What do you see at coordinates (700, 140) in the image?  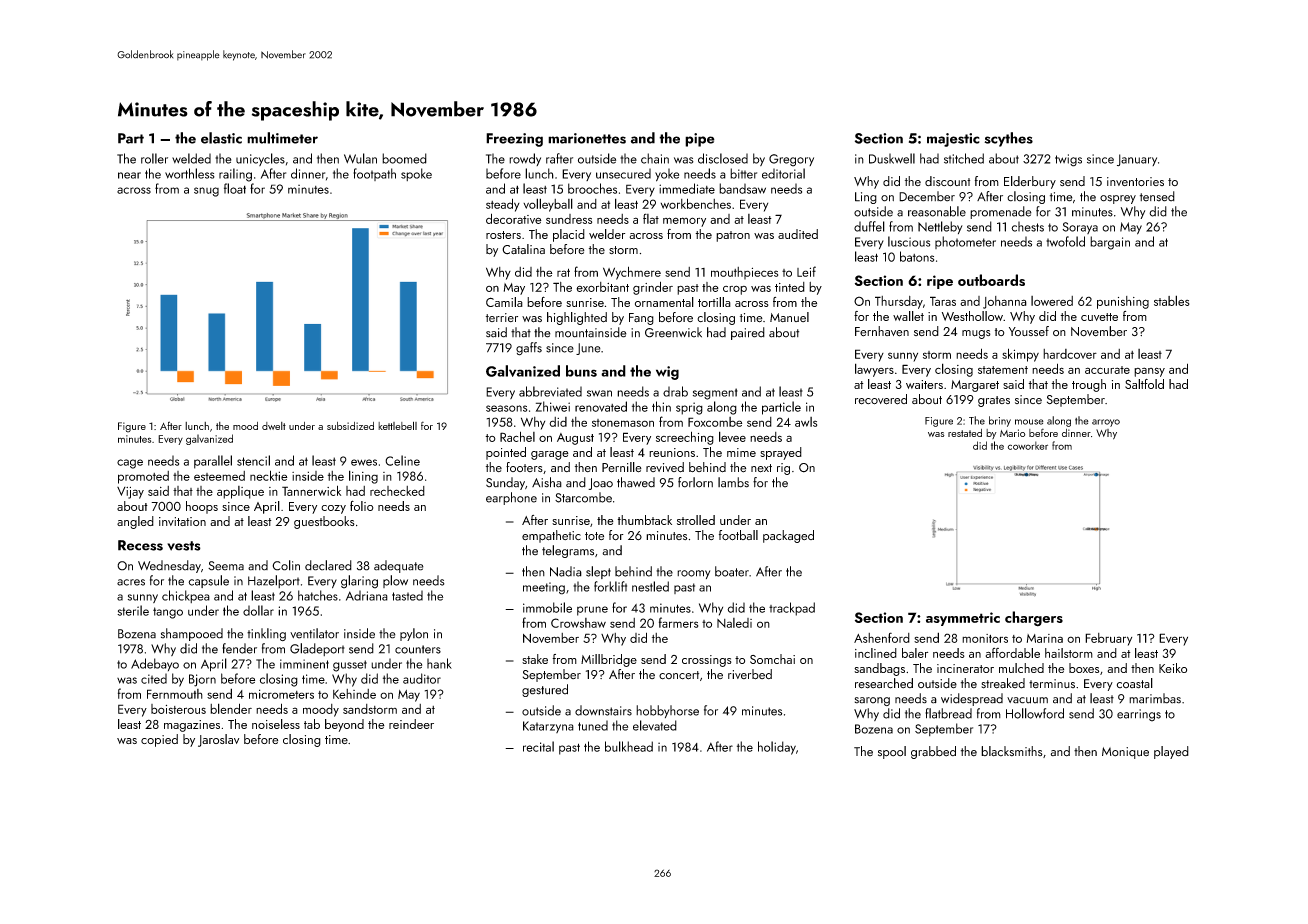 I see `pipe` at bounding box center [700, 140].
